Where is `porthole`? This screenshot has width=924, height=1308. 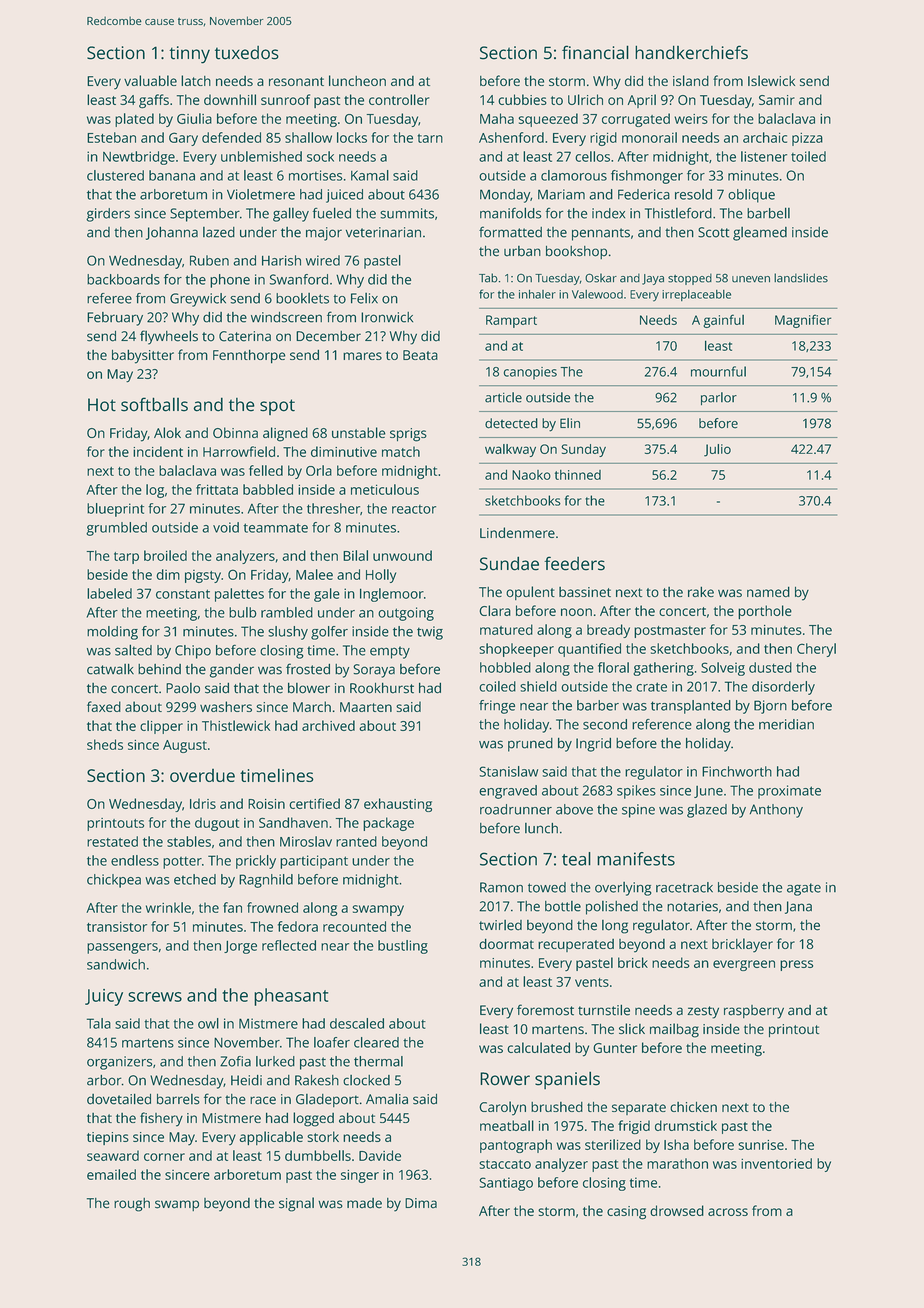
porthole is located at coordinates (765, 612).
